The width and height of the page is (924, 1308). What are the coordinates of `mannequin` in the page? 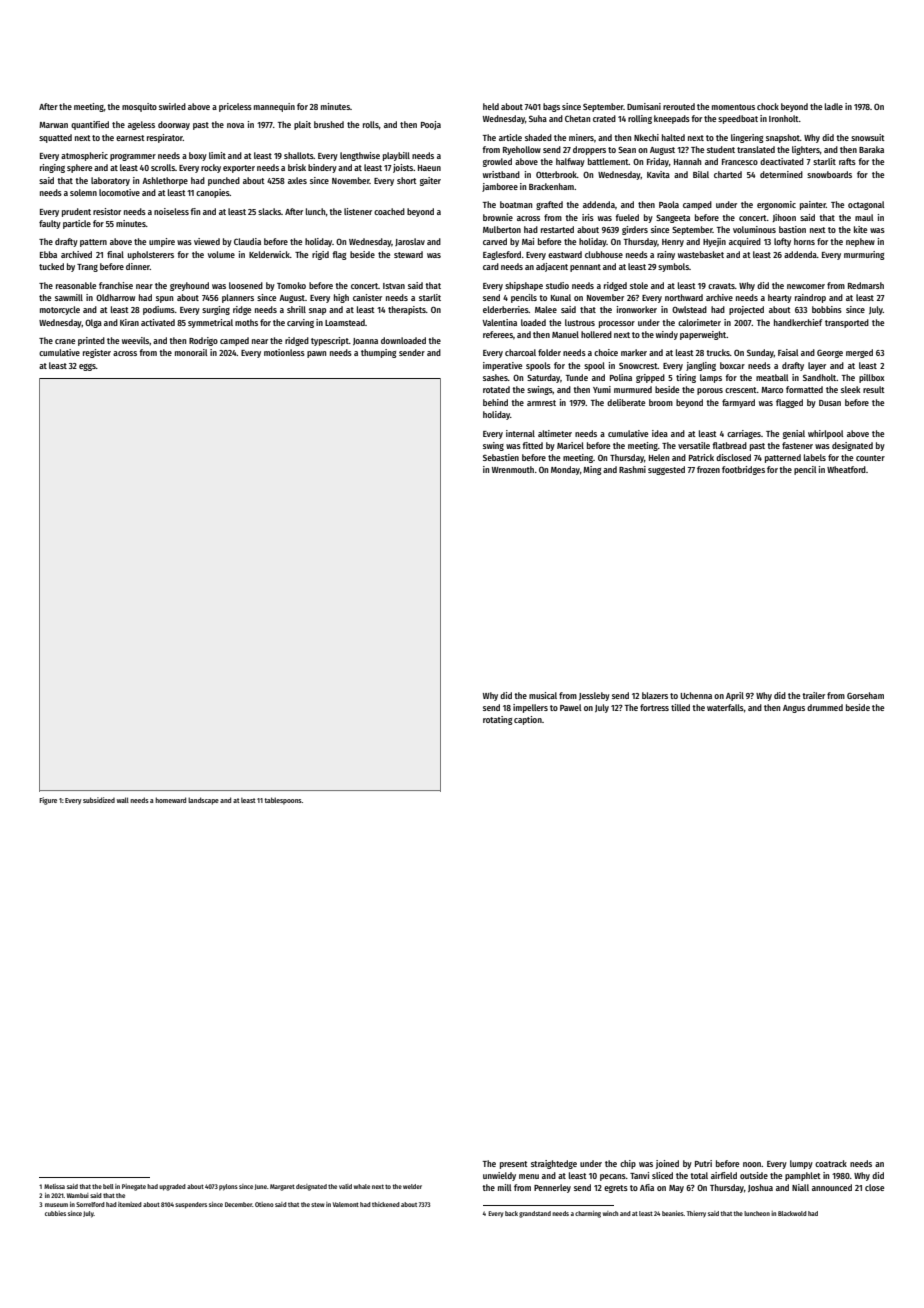 It's located at (274, 107).
